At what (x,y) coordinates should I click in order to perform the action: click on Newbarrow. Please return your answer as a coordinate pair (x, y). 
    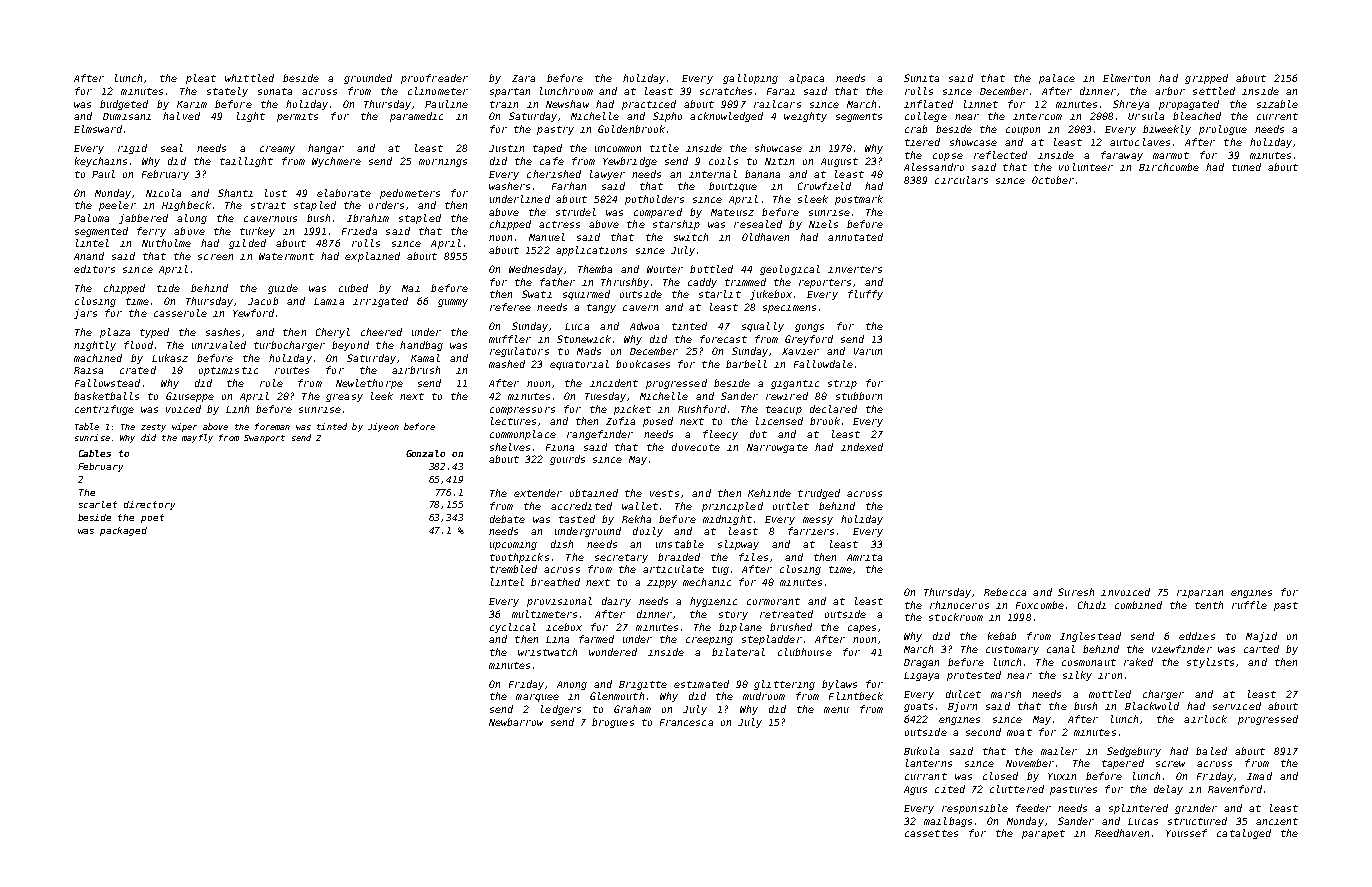
    Looking at the image, I should click on (516, 722).
